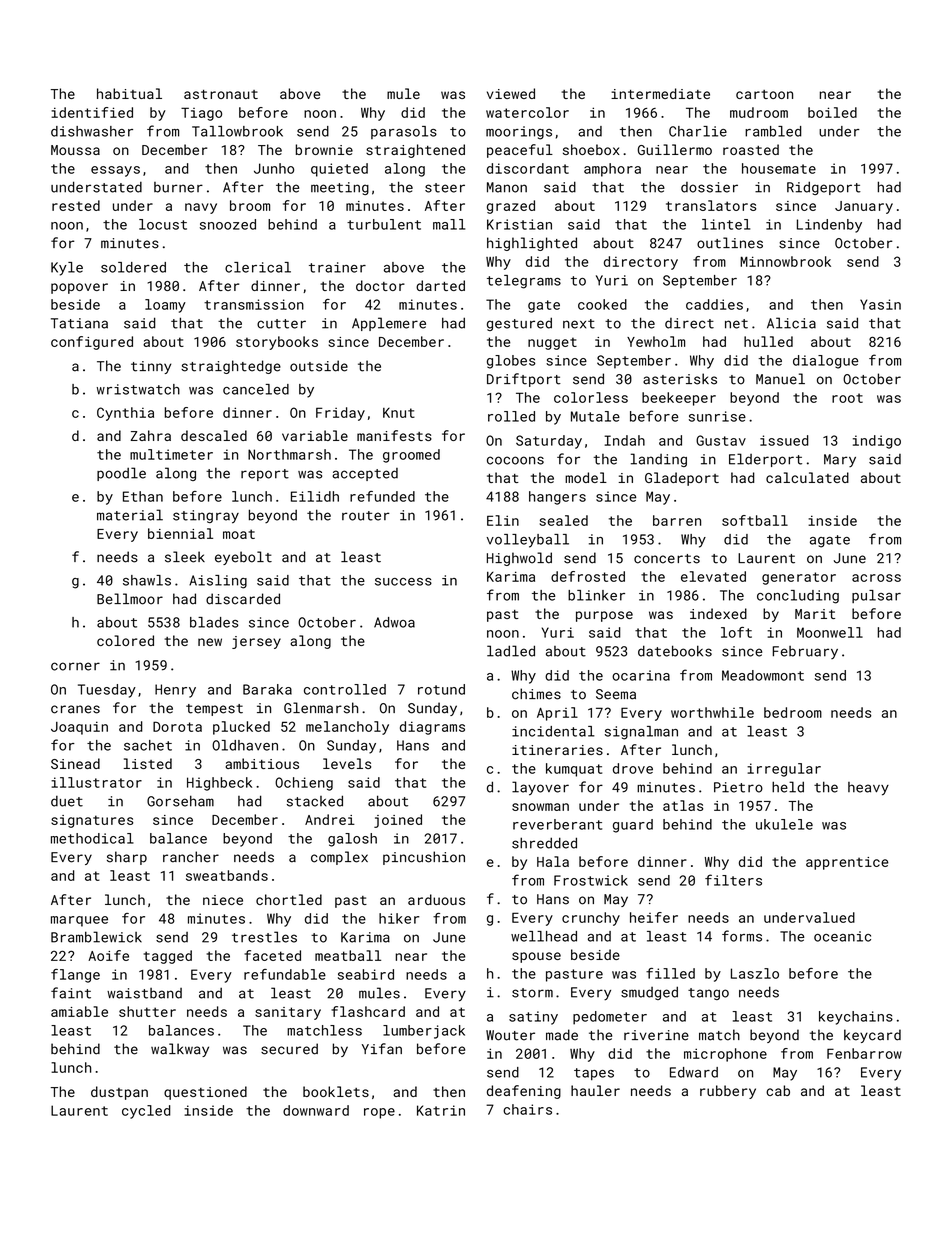  I want to click on grazed, so click(511, 207).
